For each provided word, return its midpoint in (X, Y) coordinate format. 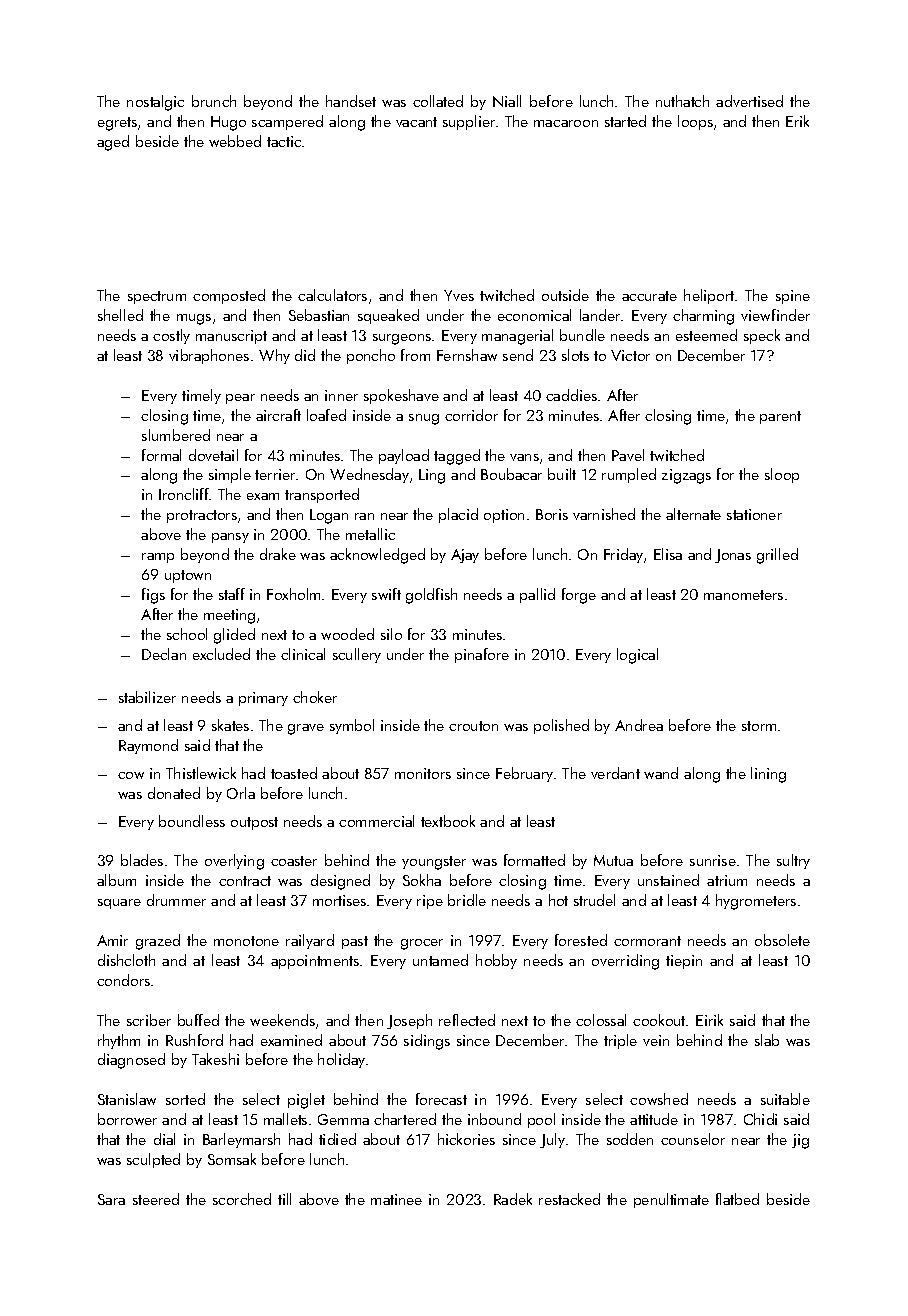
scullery (357, 655)
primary (263, 699)
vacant (416, 122)
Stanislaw (127, 1099)
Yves (459, 295)
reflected (467, 1020)
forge (579, 596)
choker (315, 697)
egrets (117, 124)
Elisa (668, 554)
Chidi (760, 1119)
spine (793, 297)
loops (695, 122)
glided (234, 636)
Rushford (194, 1040)
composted (229, 296)
